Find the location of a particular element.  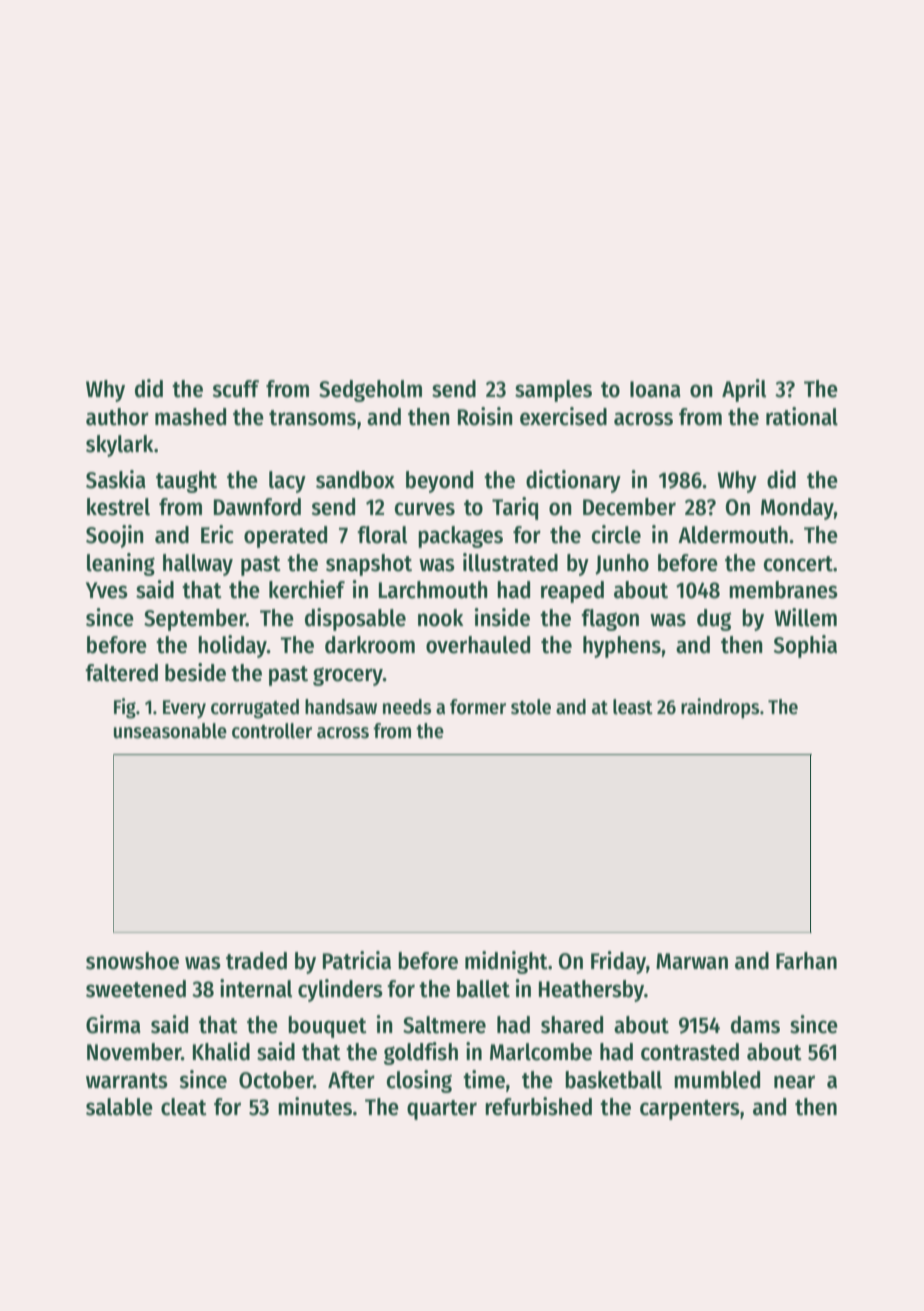

quarter is located at coordinates (442, 1110).
